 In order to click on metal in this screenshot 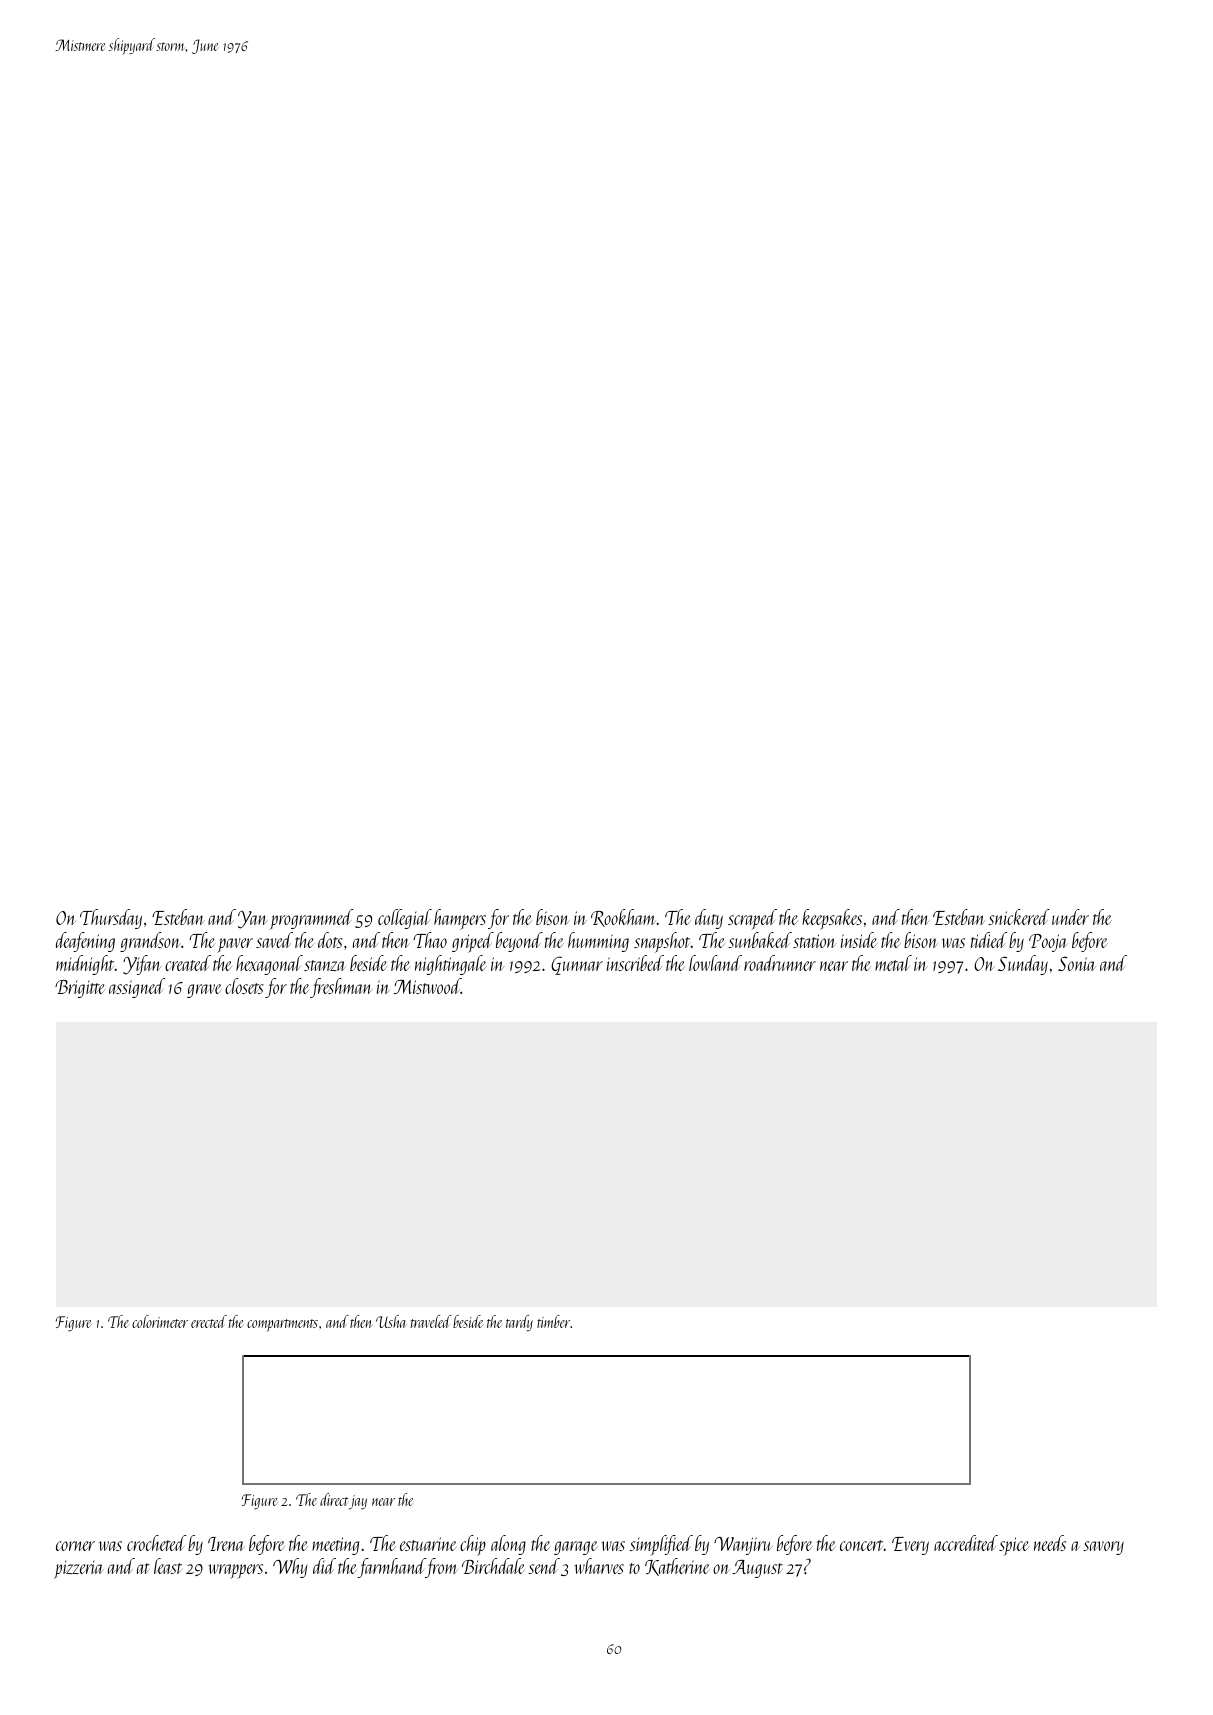, I will do `click(893, 963)`.
